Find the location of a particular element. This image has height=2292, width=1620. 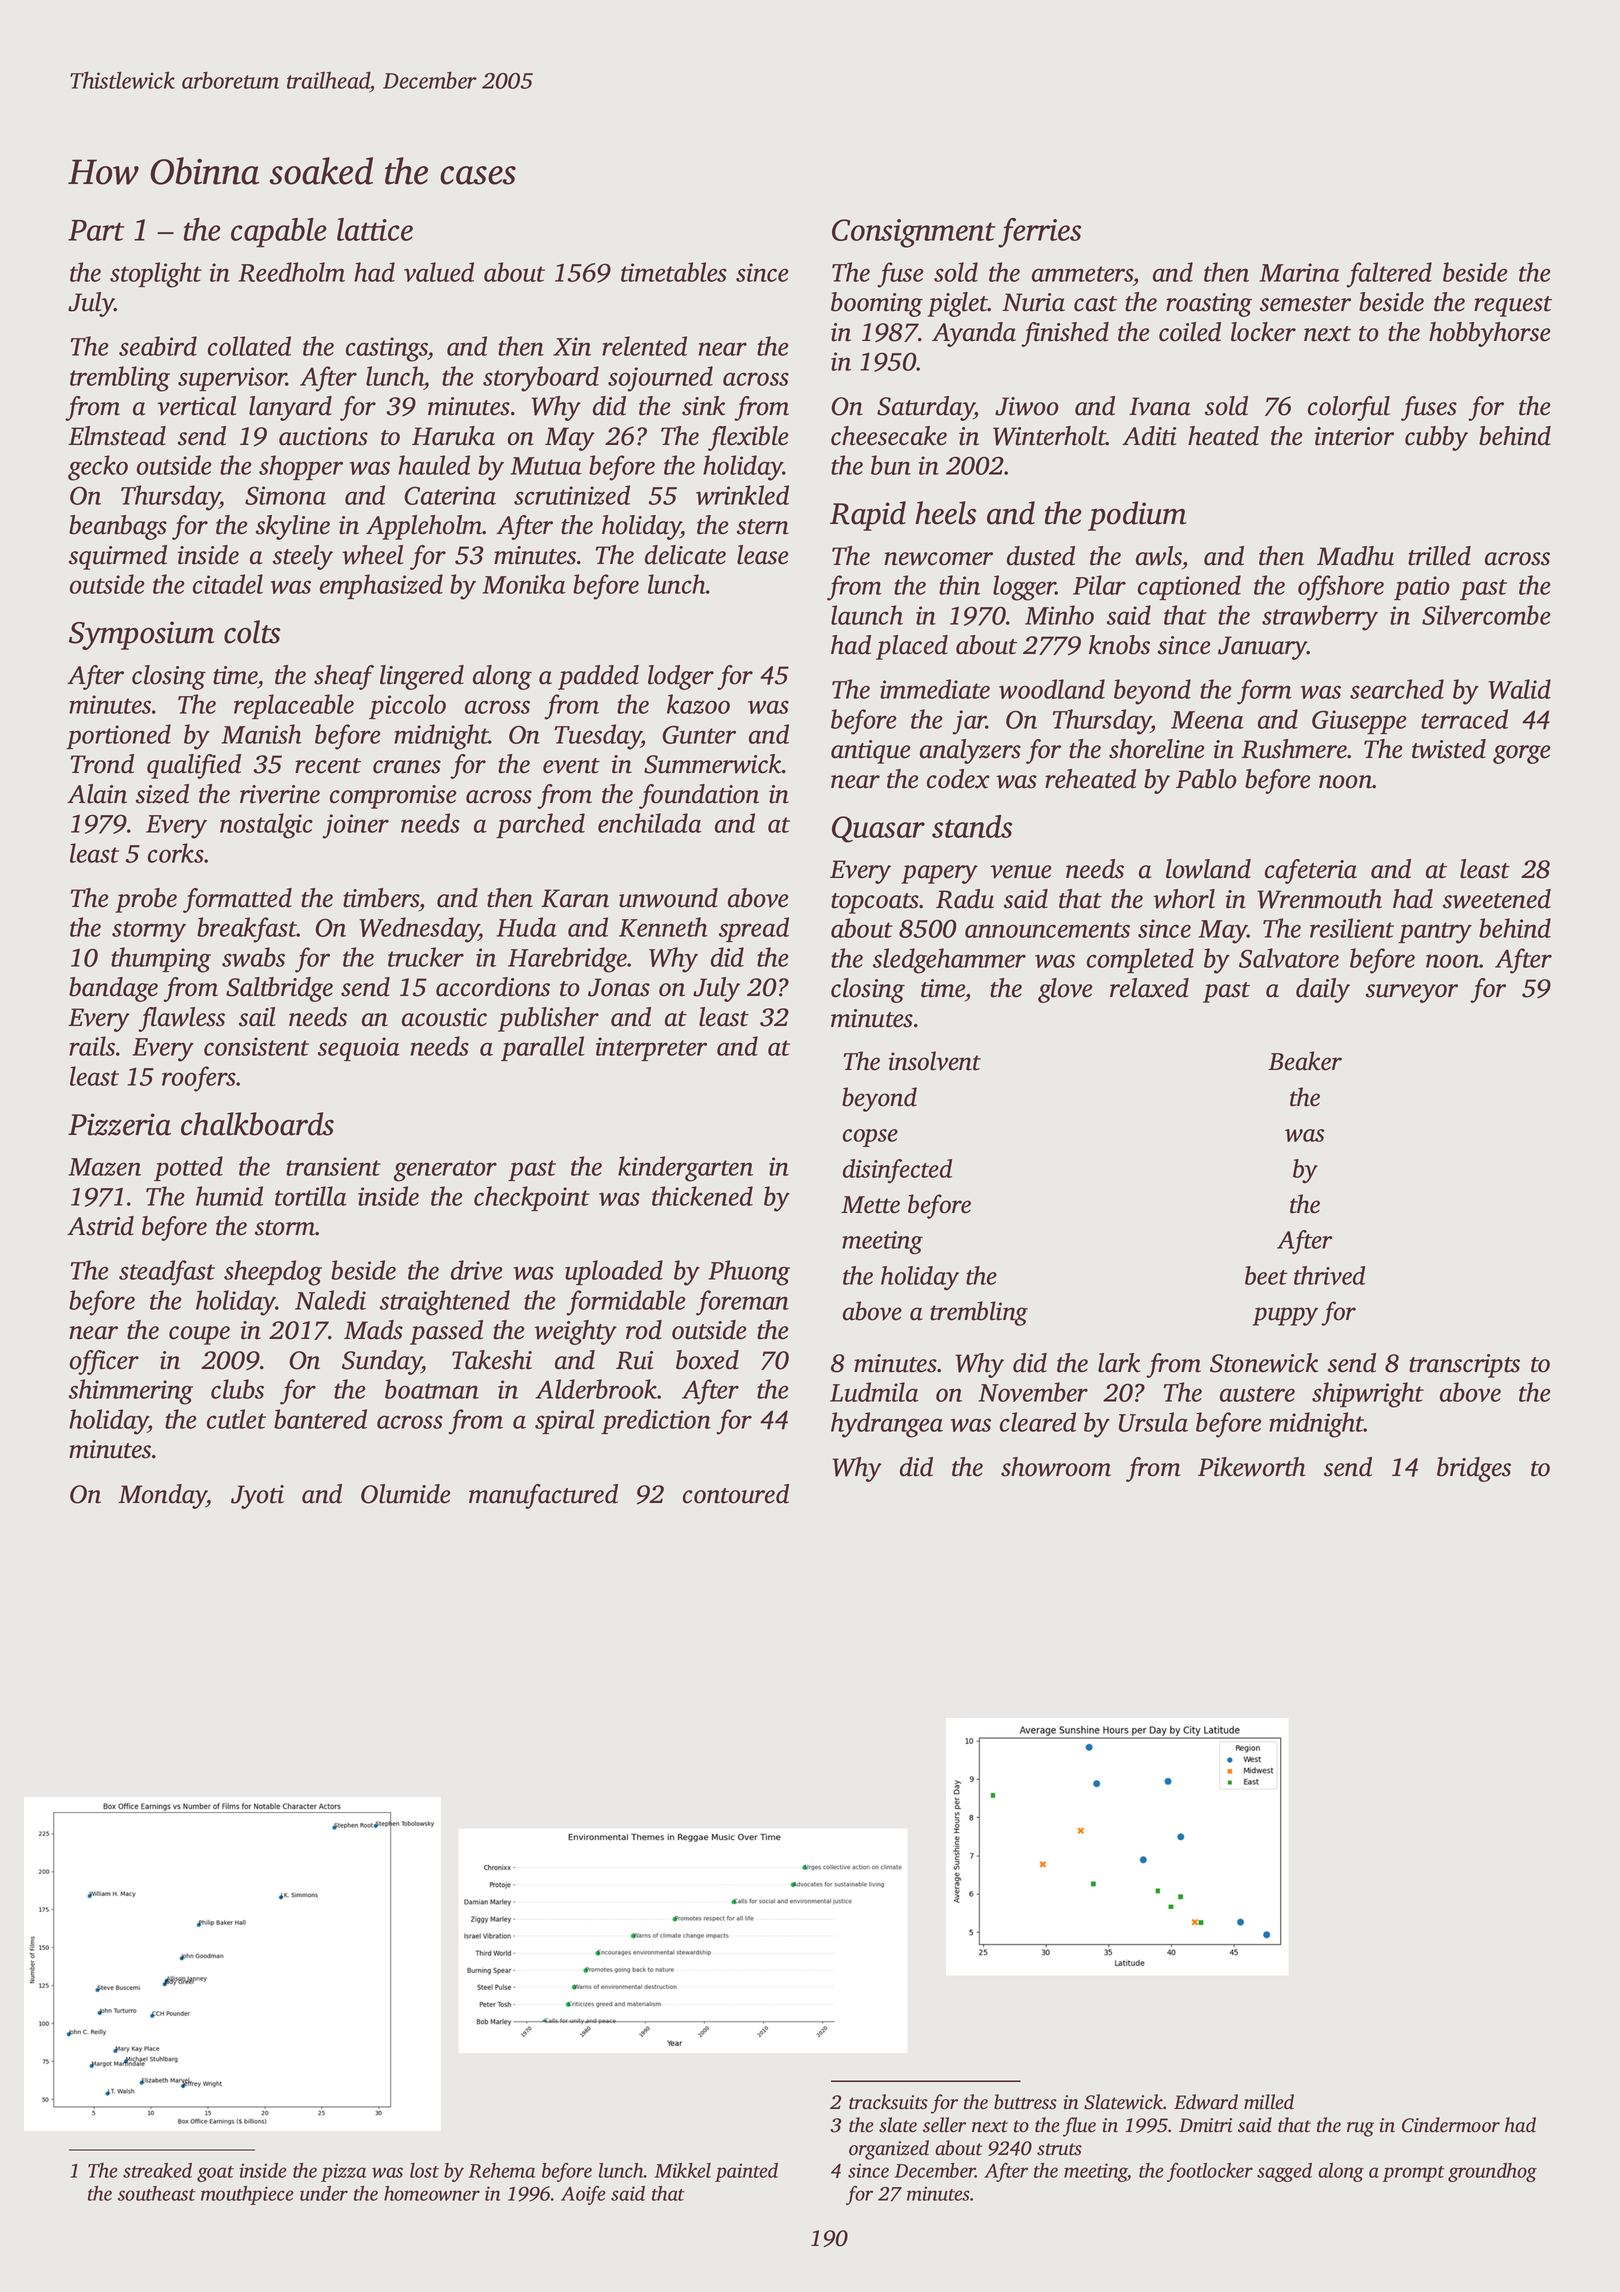

generator is located at coordinates (445, 1171).
